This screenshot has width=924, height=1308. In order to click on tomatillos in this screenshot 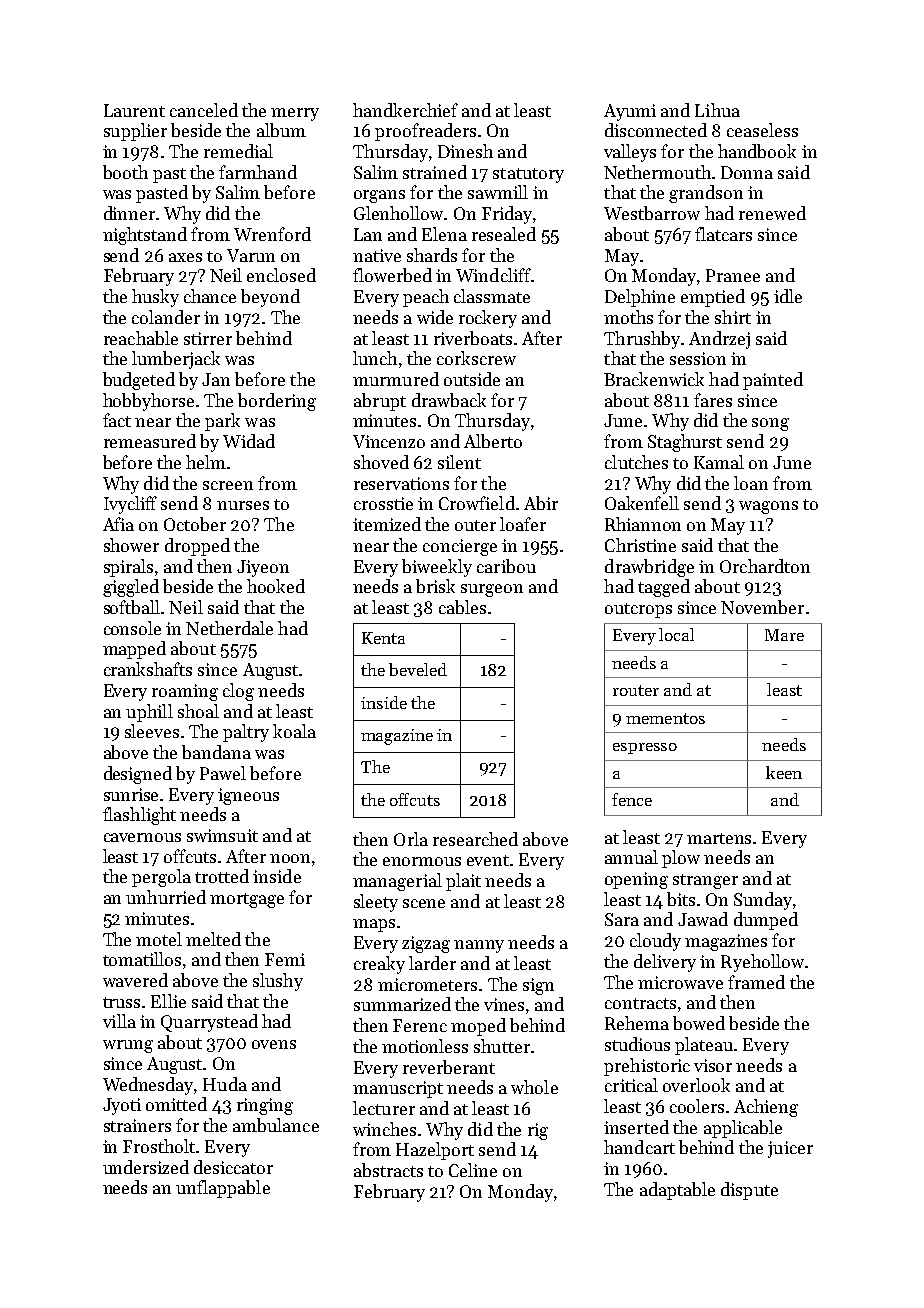, I will do `click(142, 959)`.
